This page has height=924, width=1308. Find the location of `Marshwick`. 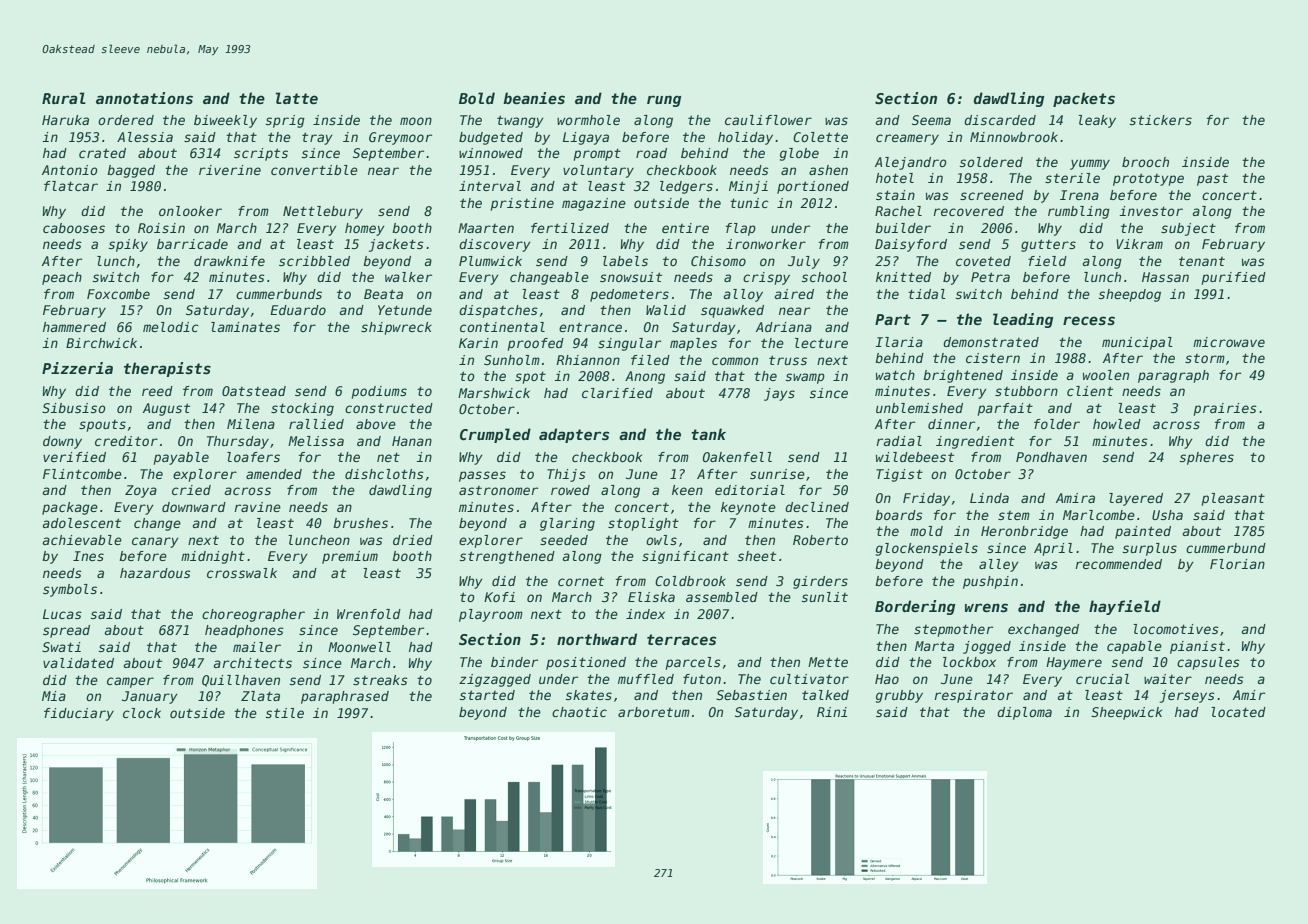

Marshwick is located at coordinates (494, 393).
